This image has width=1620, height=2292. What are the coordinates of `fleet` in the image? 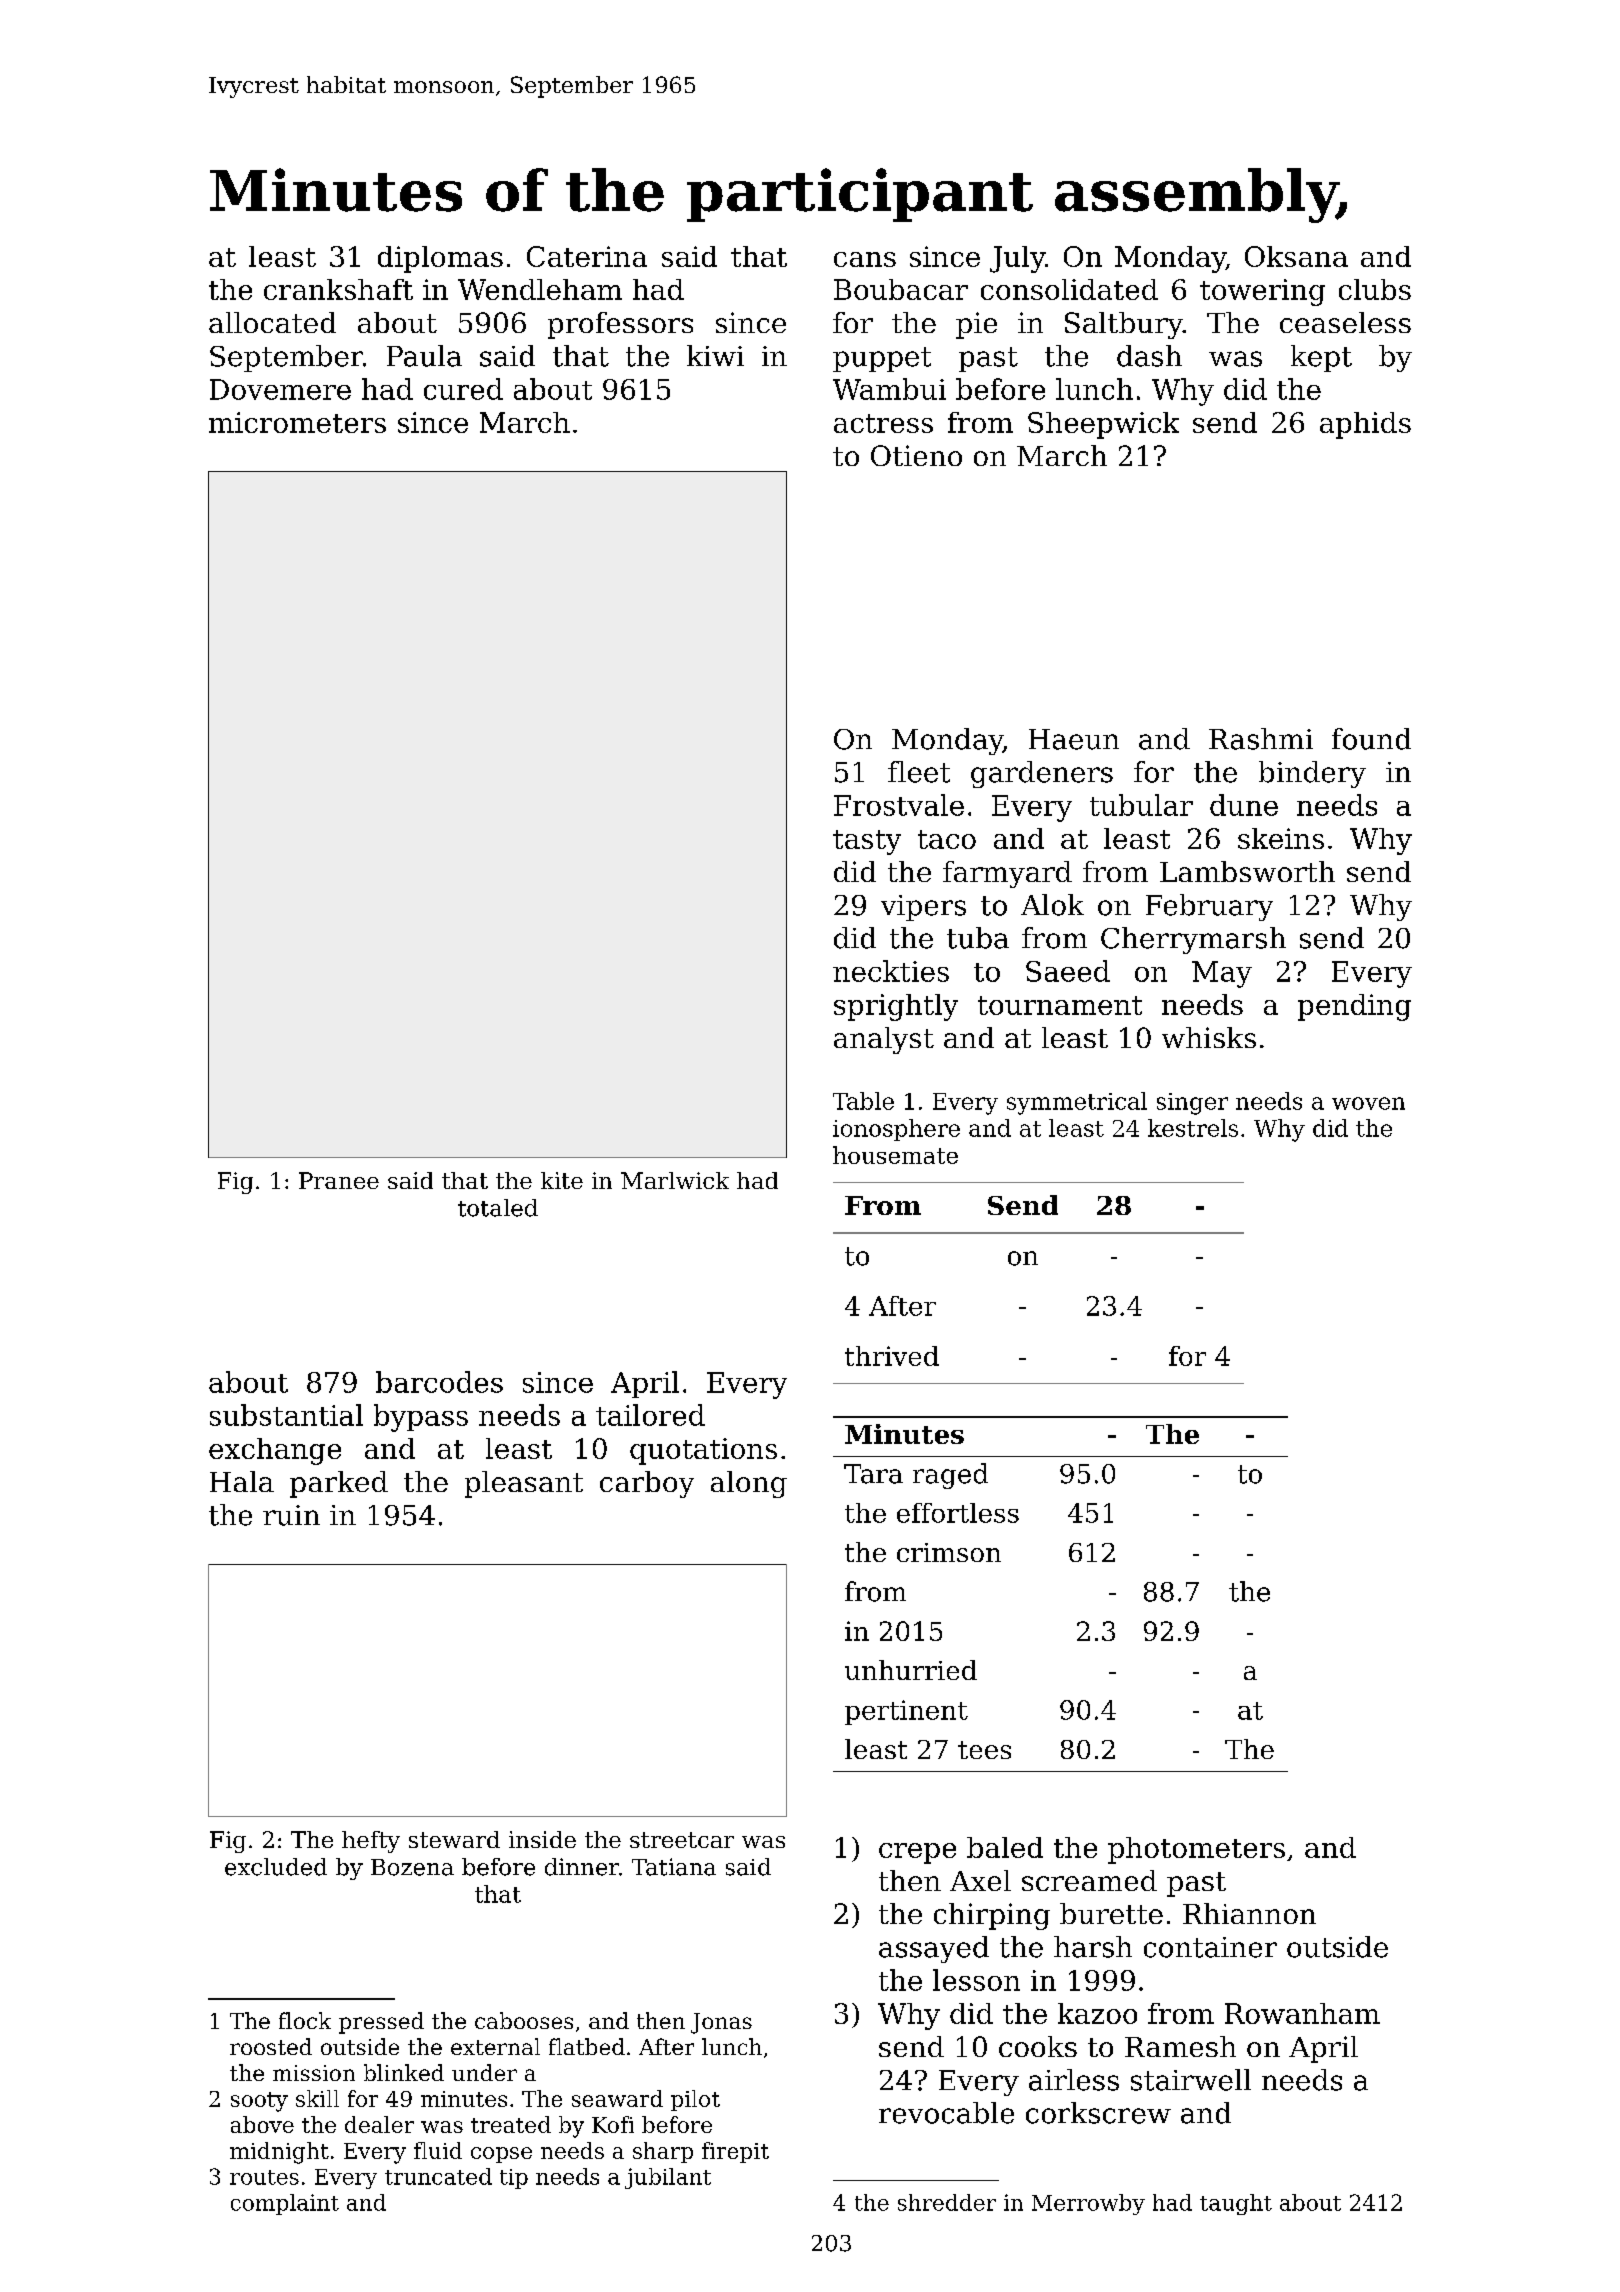 It's located at (919, 772).
